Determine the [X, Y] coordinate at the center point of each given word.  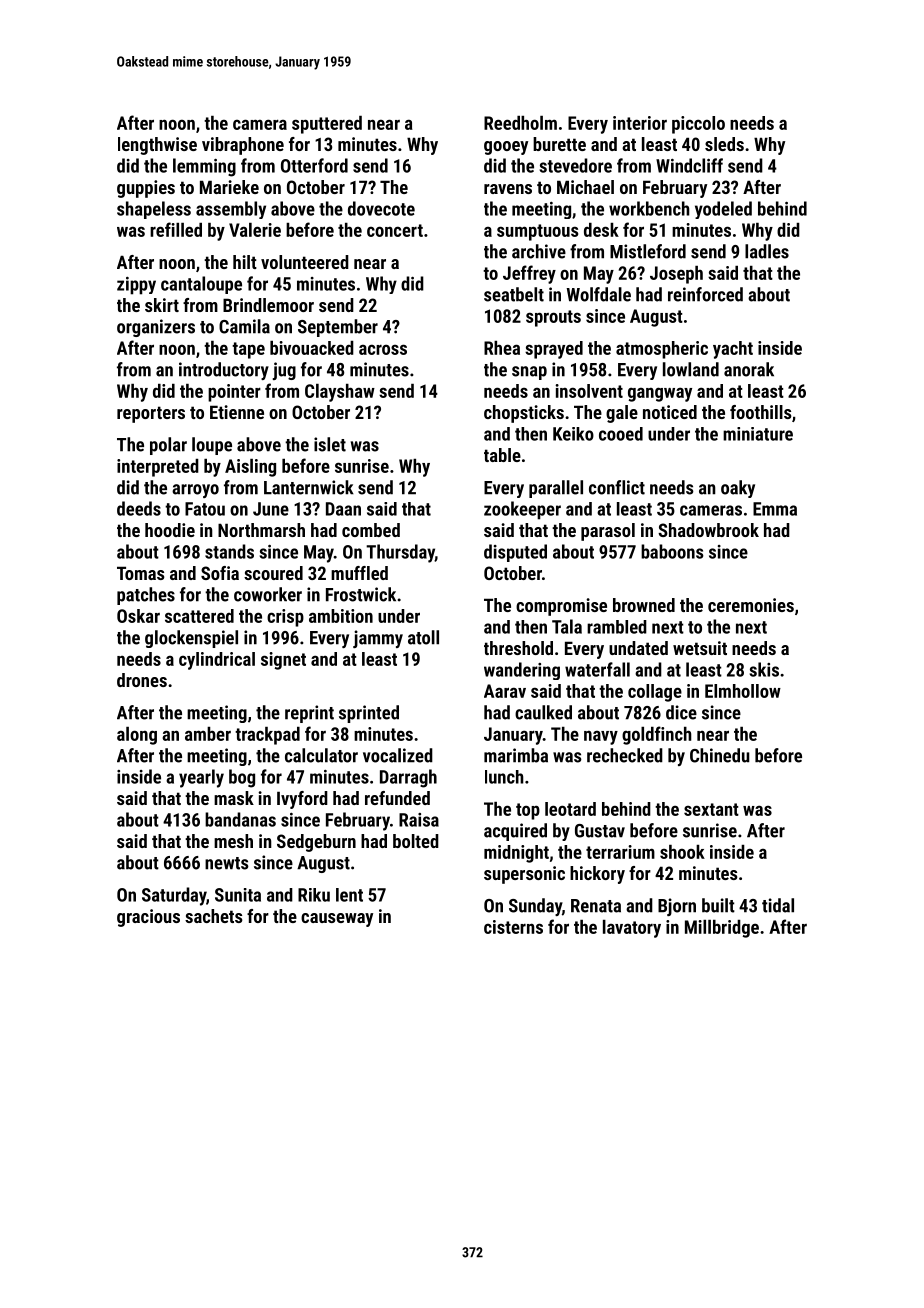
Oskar [138, 616]
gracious [148, 918]
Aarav [505, 691]
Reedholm [520, 123]
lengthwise [157, 146]
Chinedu [720, 755]
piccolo [698, 125]
